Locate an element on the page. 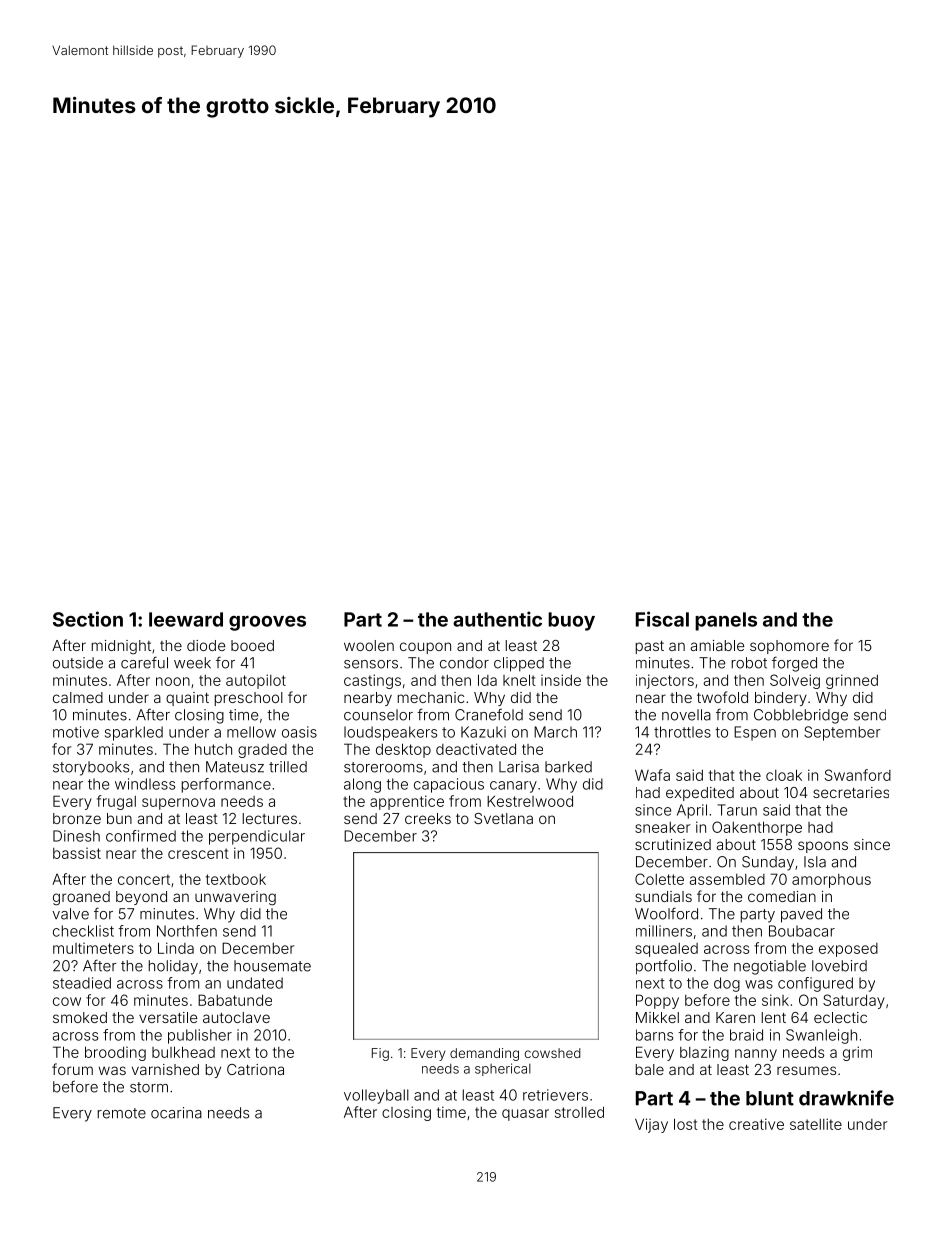 The image size is (952, 1233). Svetlana is located at coordinates (503, 818).
